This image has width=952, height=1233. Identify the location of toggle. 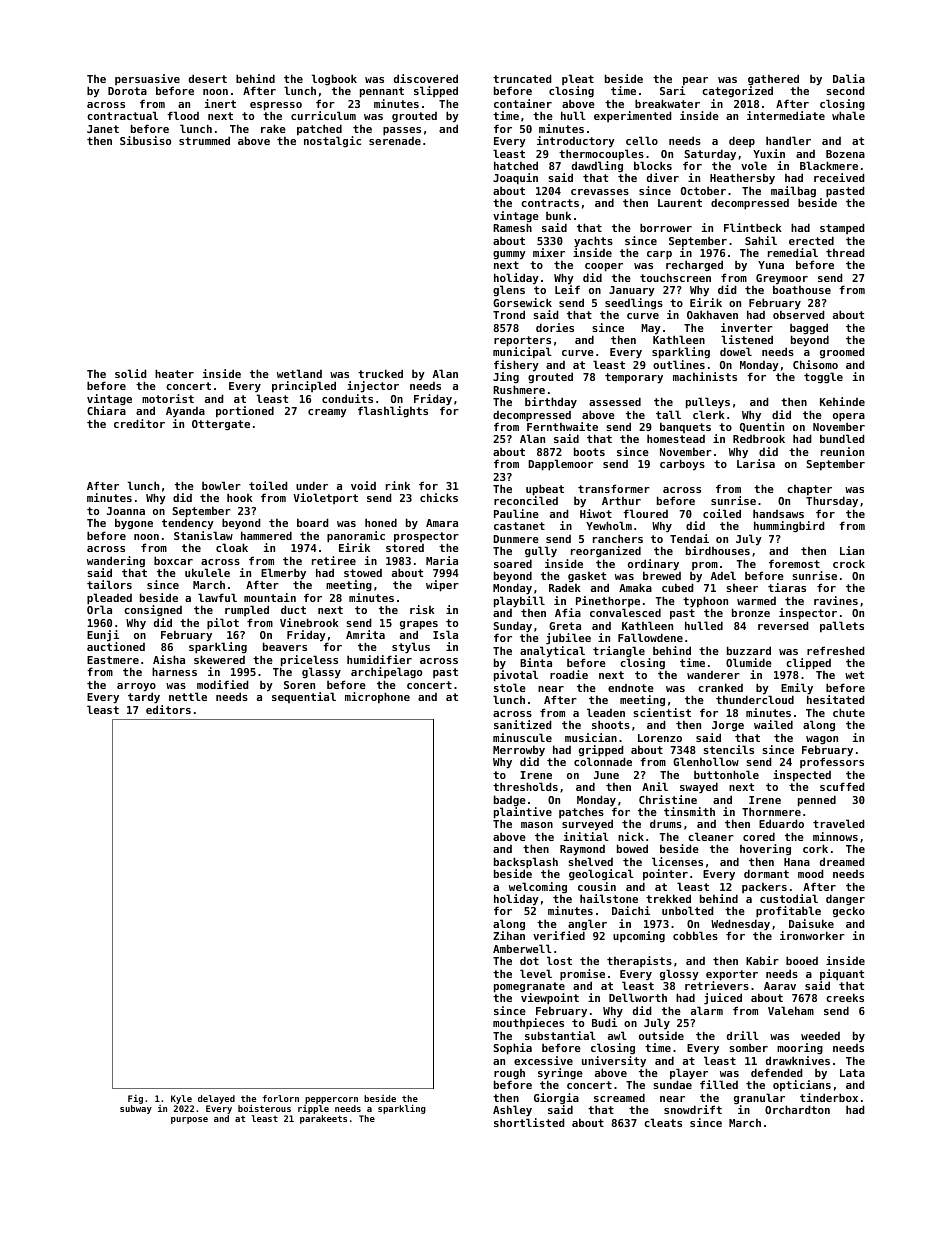
(823, 377).
